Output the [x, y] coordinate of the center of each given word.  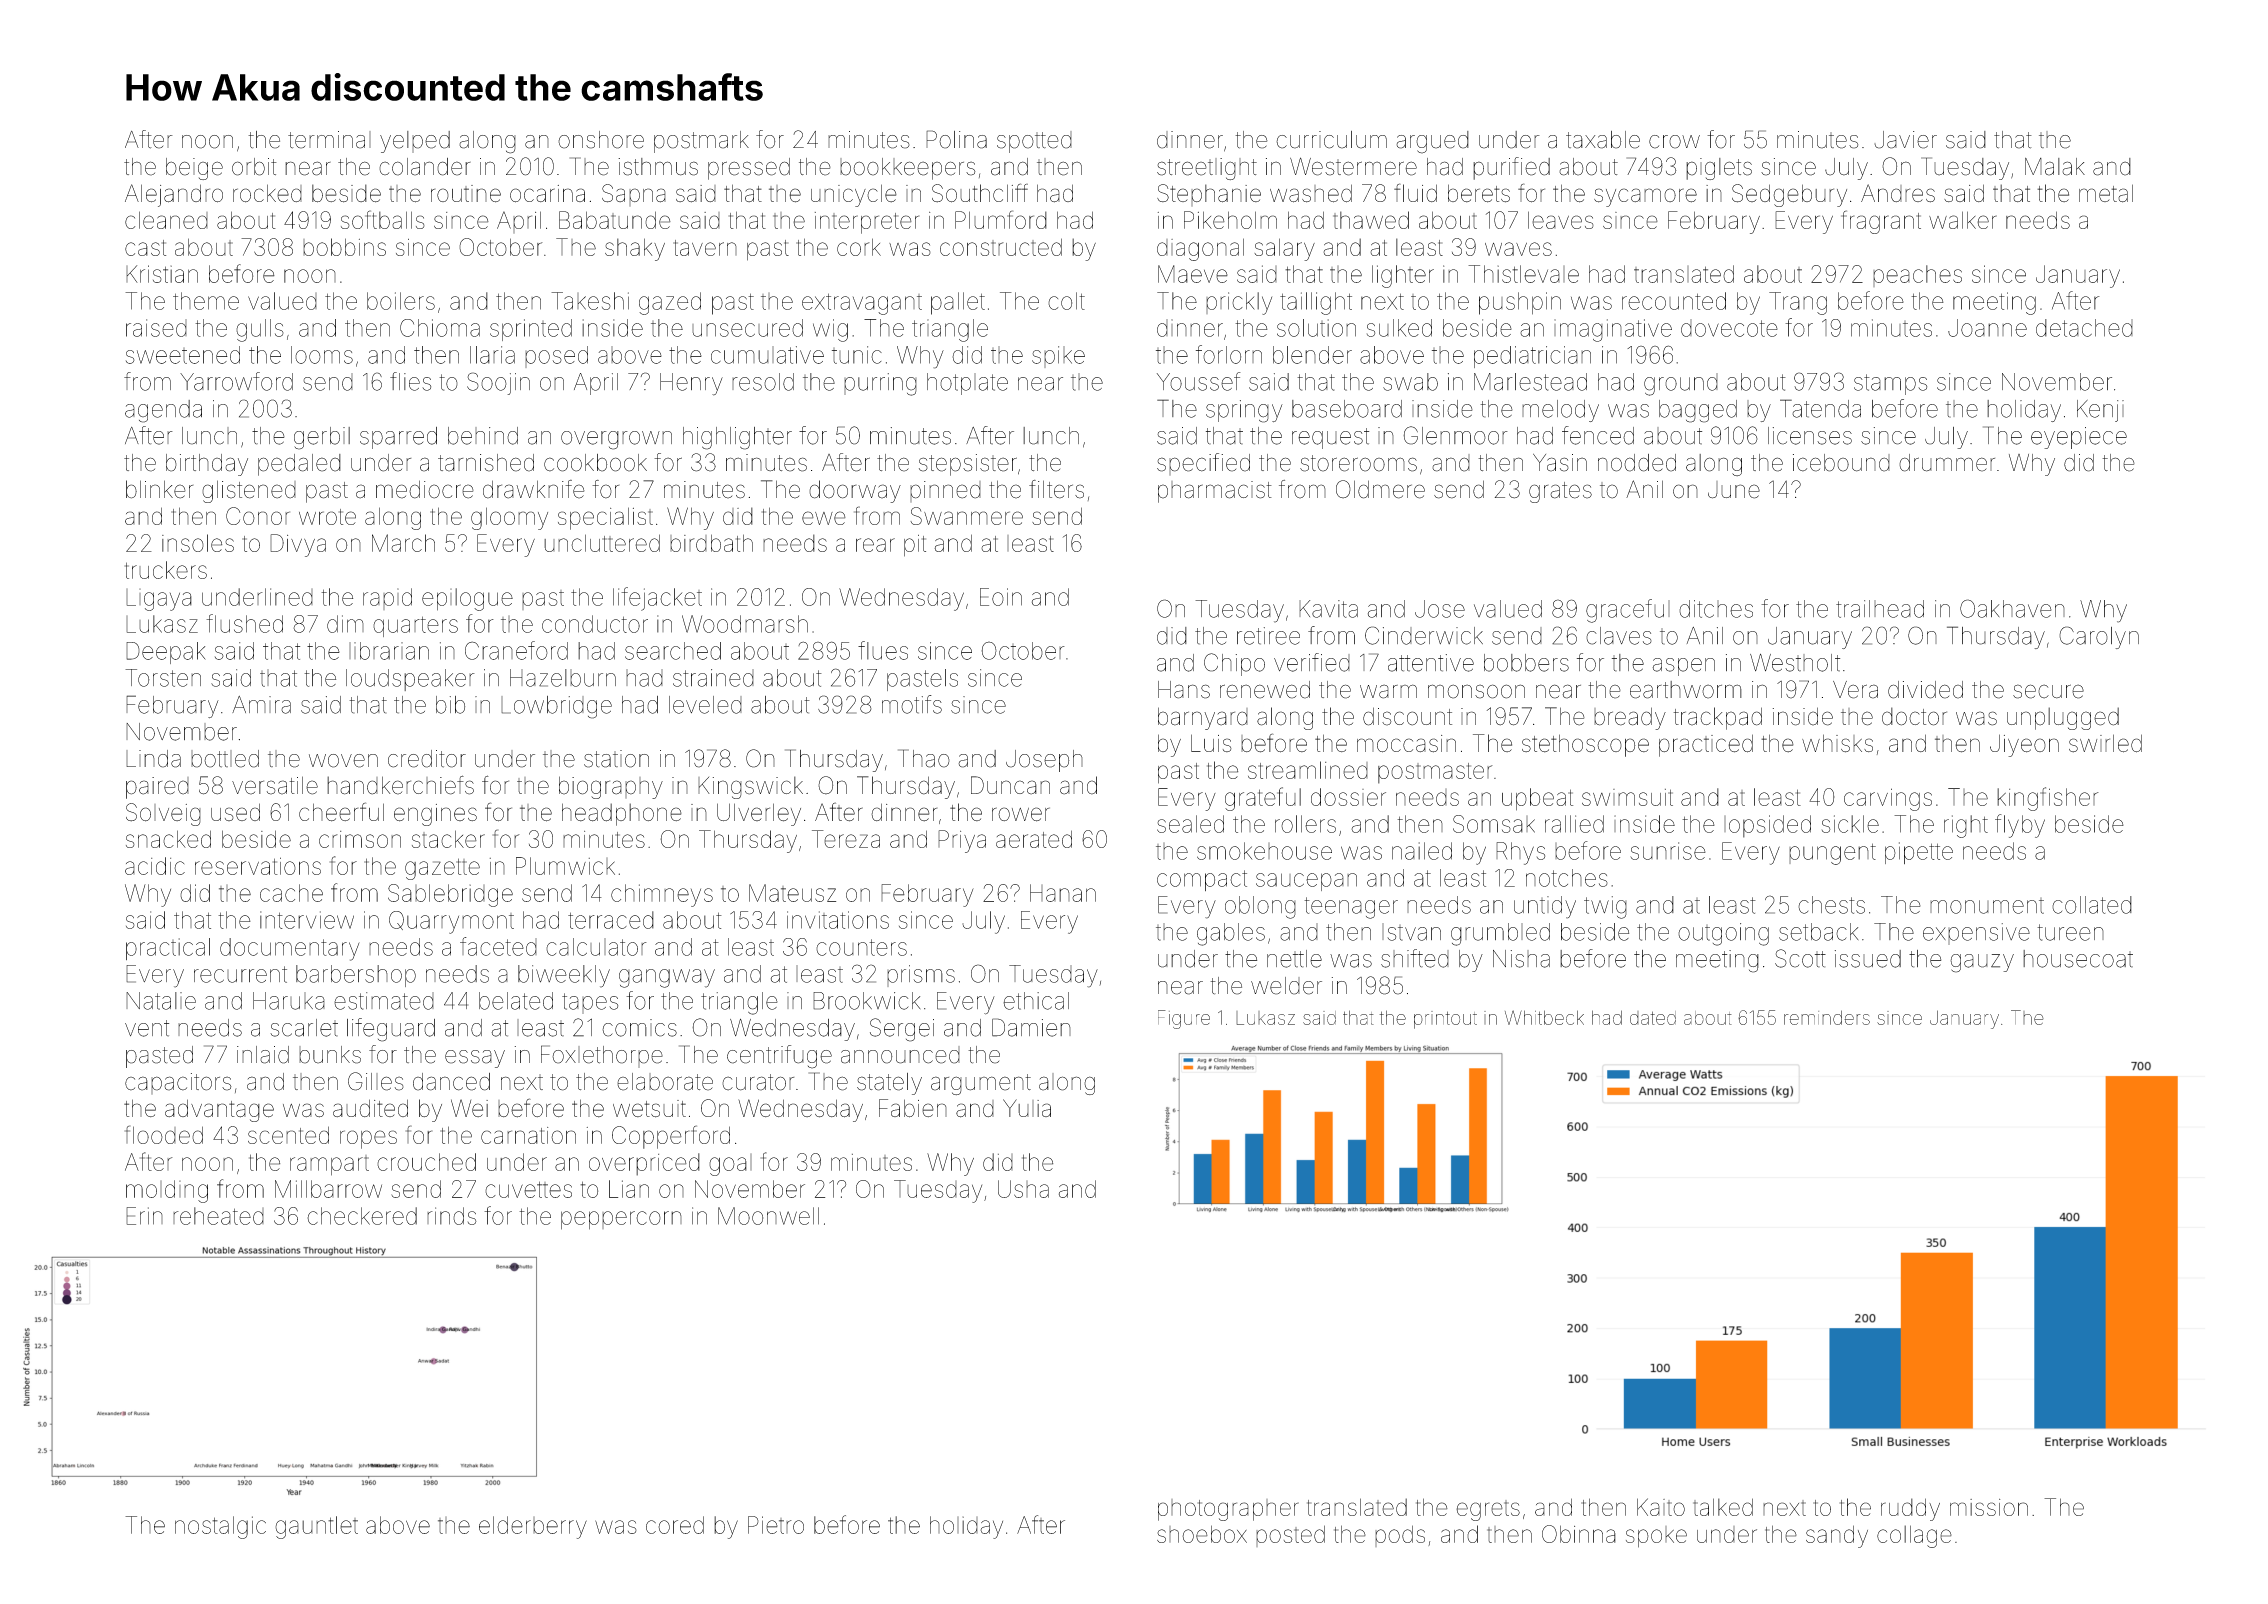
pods [1400, 1536]
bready [1630, 718]
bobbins [344, 247]
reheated [218, 1216]
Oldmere [1380, 489]
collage [1914, 1536]
